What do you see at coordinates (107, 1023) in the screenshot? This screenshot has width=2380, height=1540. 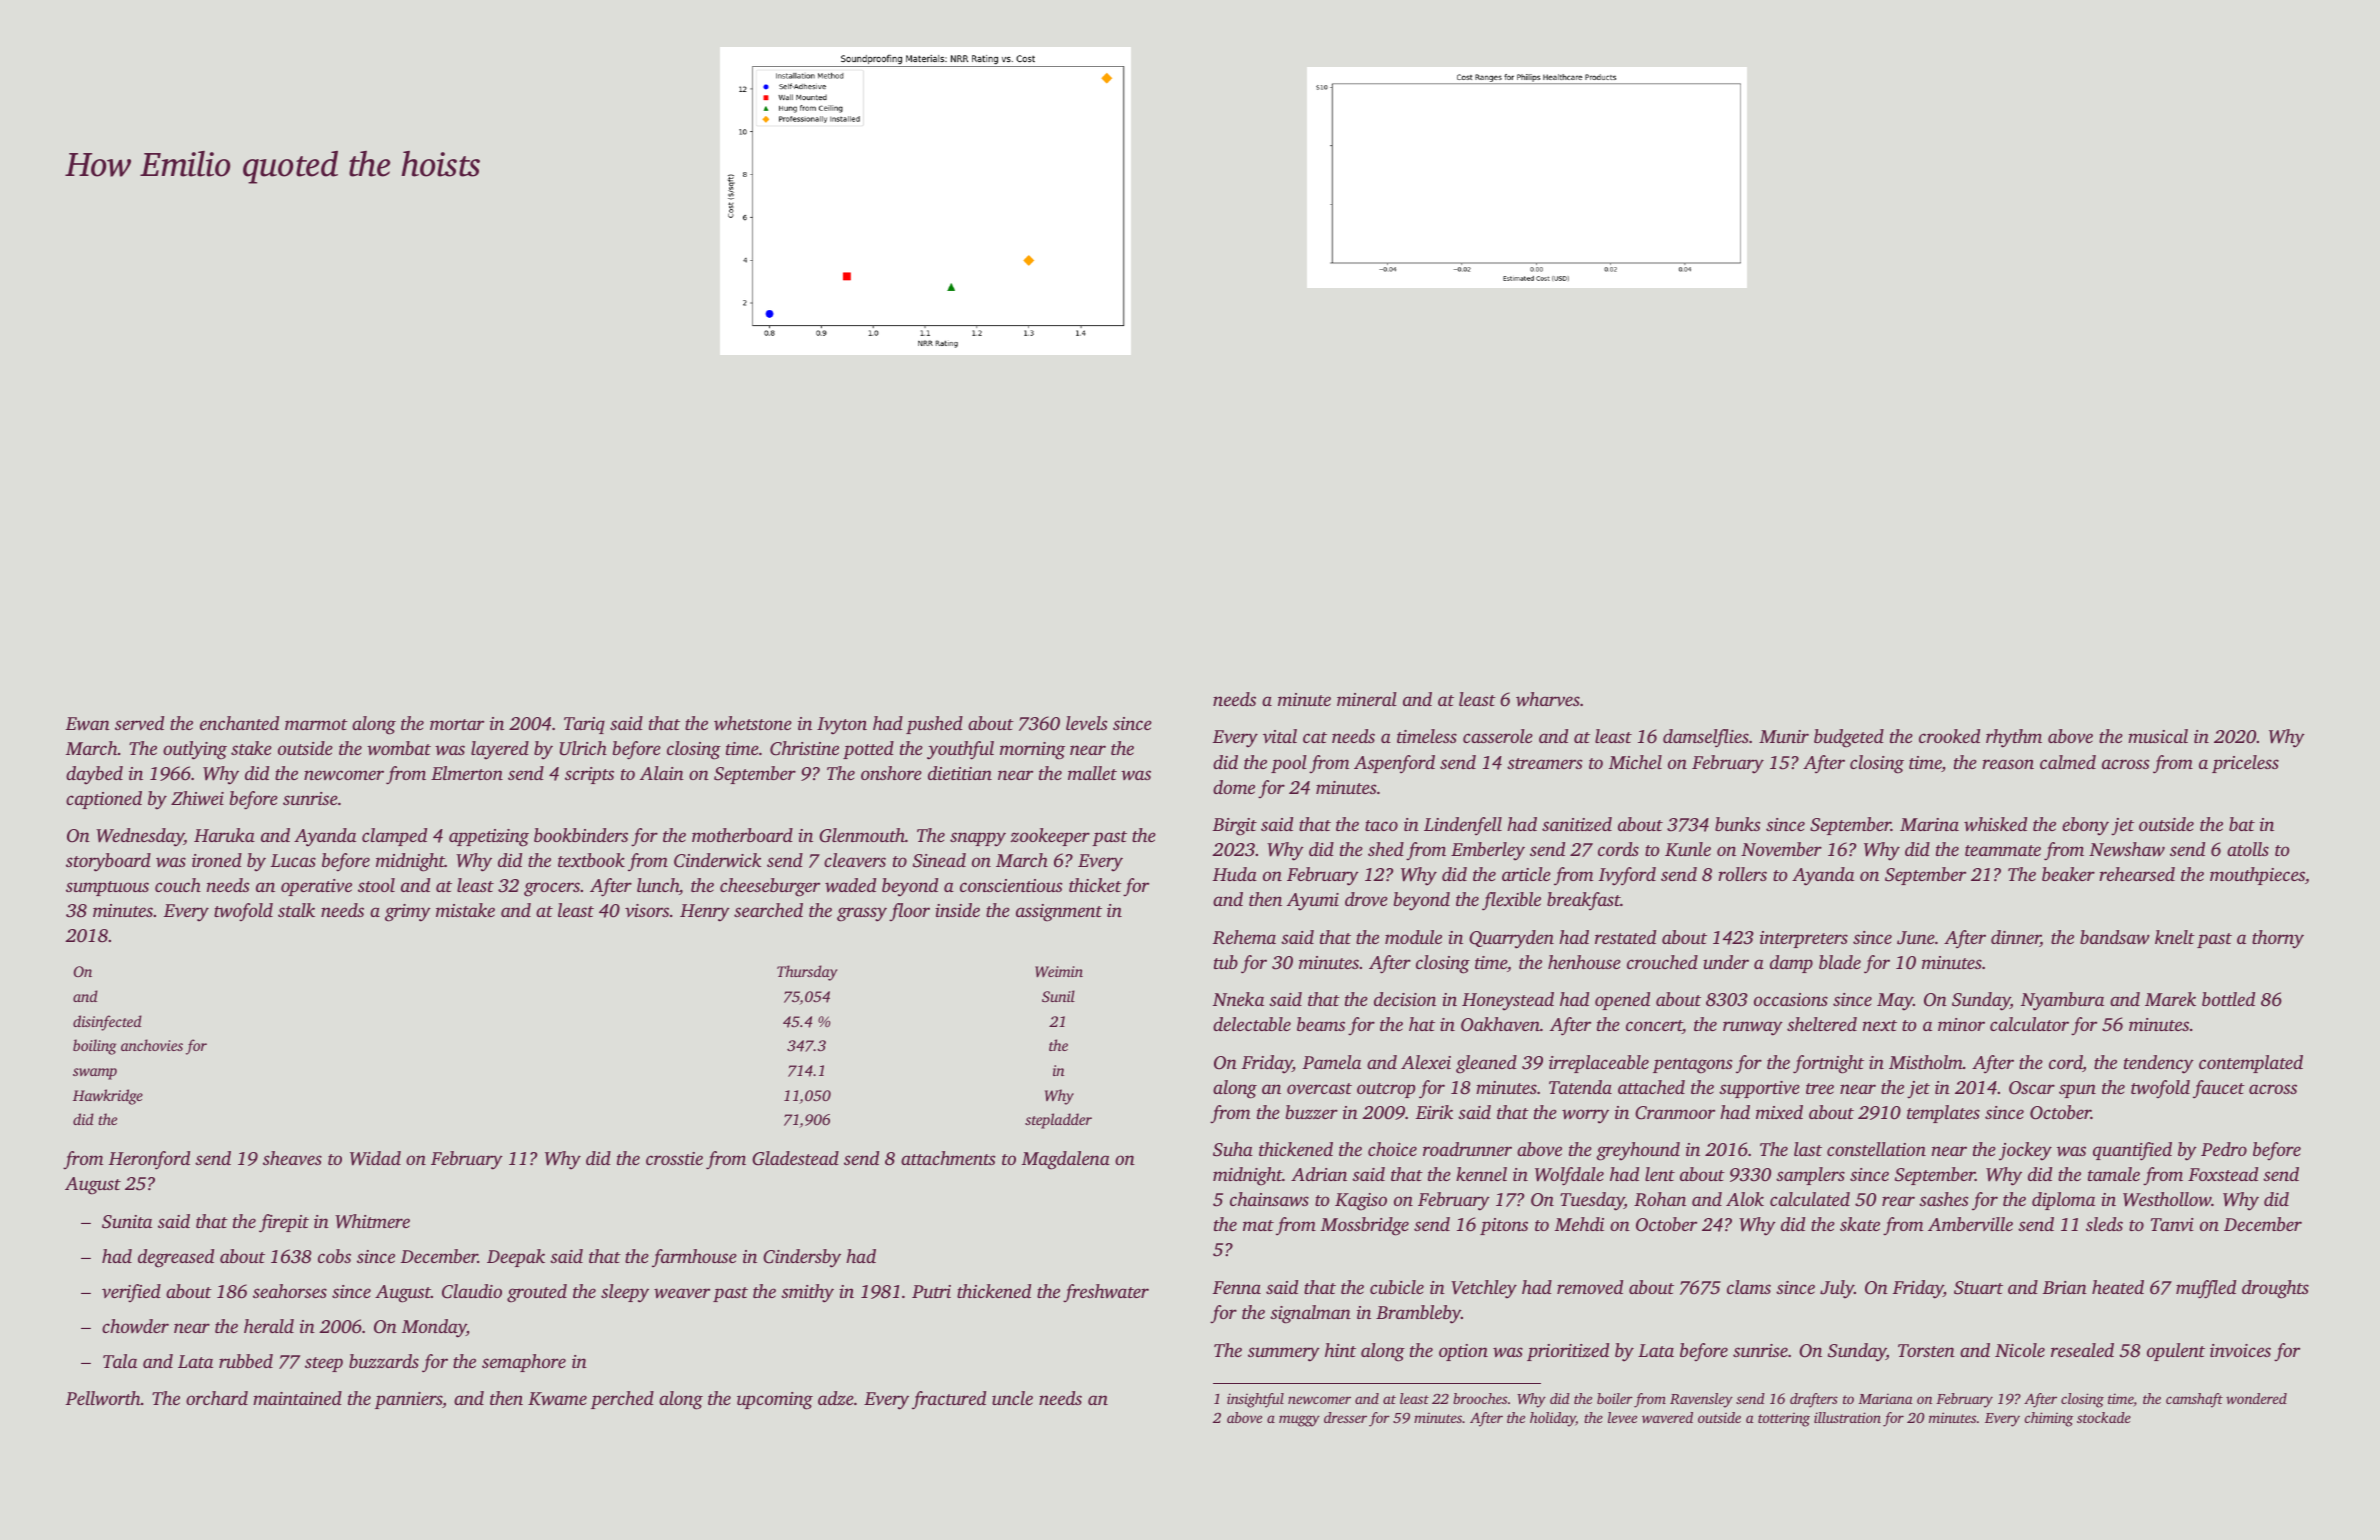 I see `disinfected` at bounding box center [107, 1023].
